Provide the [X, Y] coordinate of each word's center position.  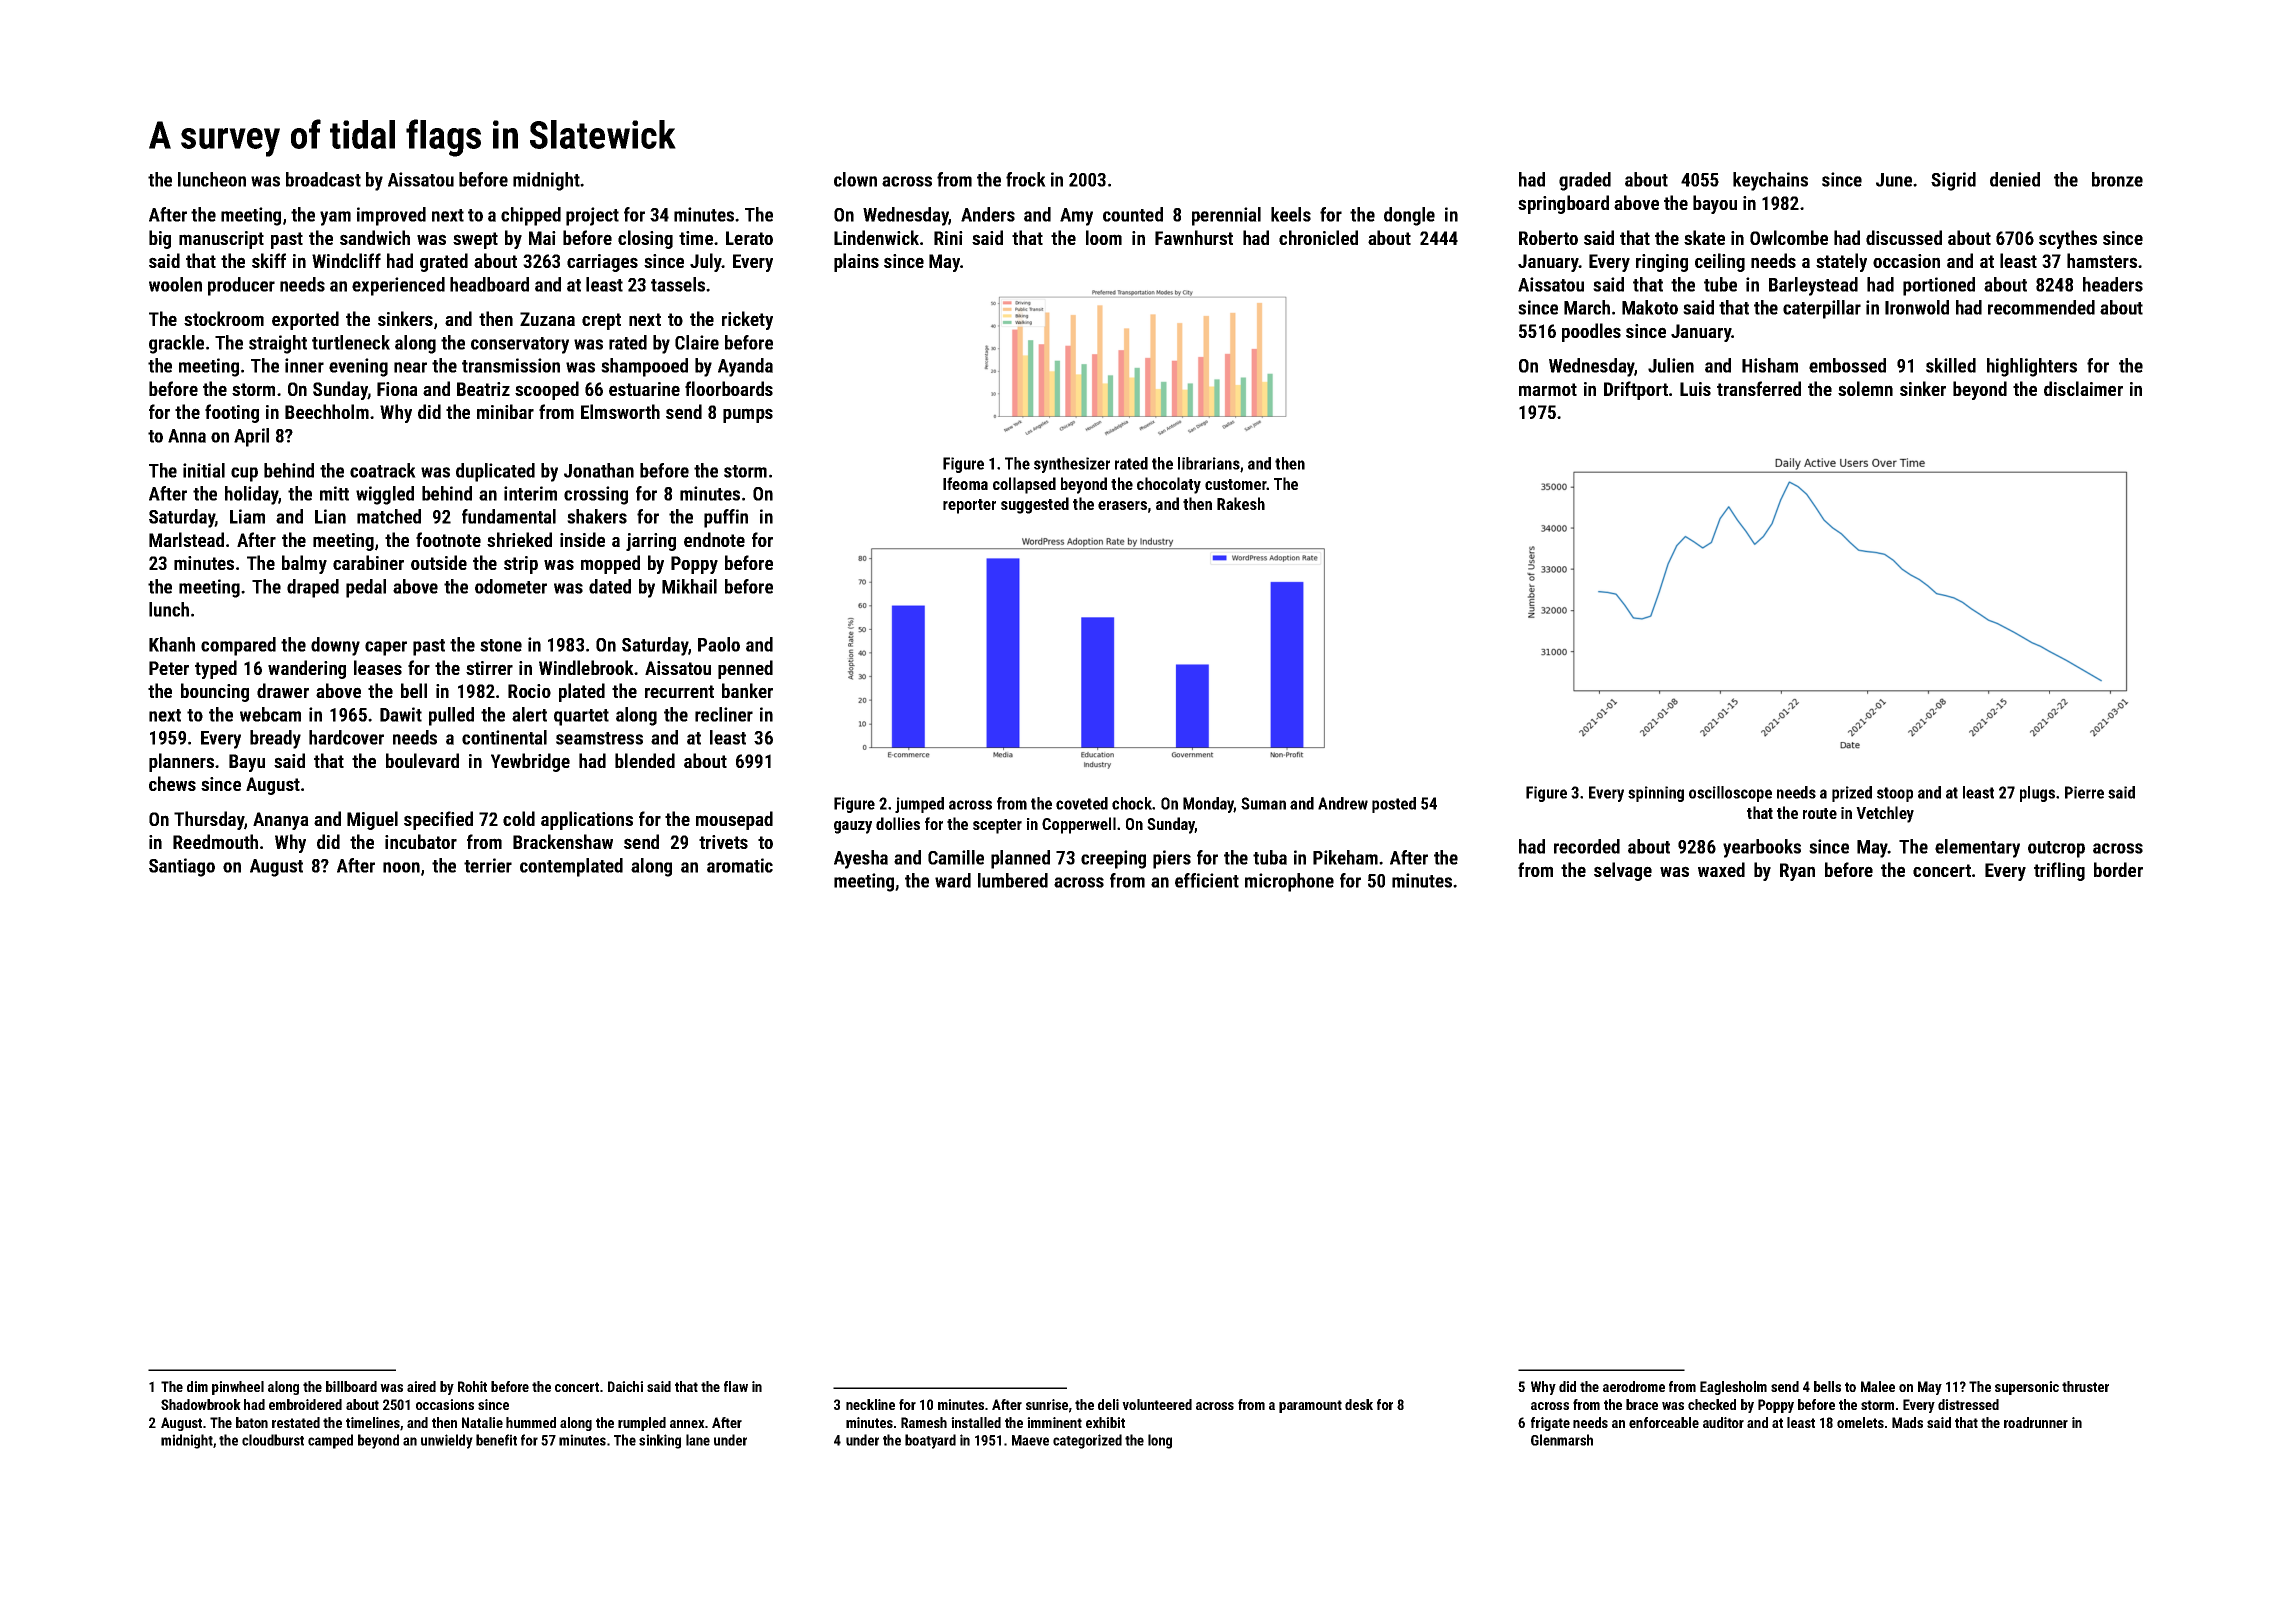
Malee [1878, 1386]
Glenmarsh [1562, 1440]
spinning [1656, 794]
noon [401, 867]
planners [181, 762]
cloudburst [273, 1440]
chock [1132, 803]
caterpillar [1822, 309]
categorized [1087, 1441]
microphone [1289, 882]
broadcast [323, 179]
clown [855, 179]
